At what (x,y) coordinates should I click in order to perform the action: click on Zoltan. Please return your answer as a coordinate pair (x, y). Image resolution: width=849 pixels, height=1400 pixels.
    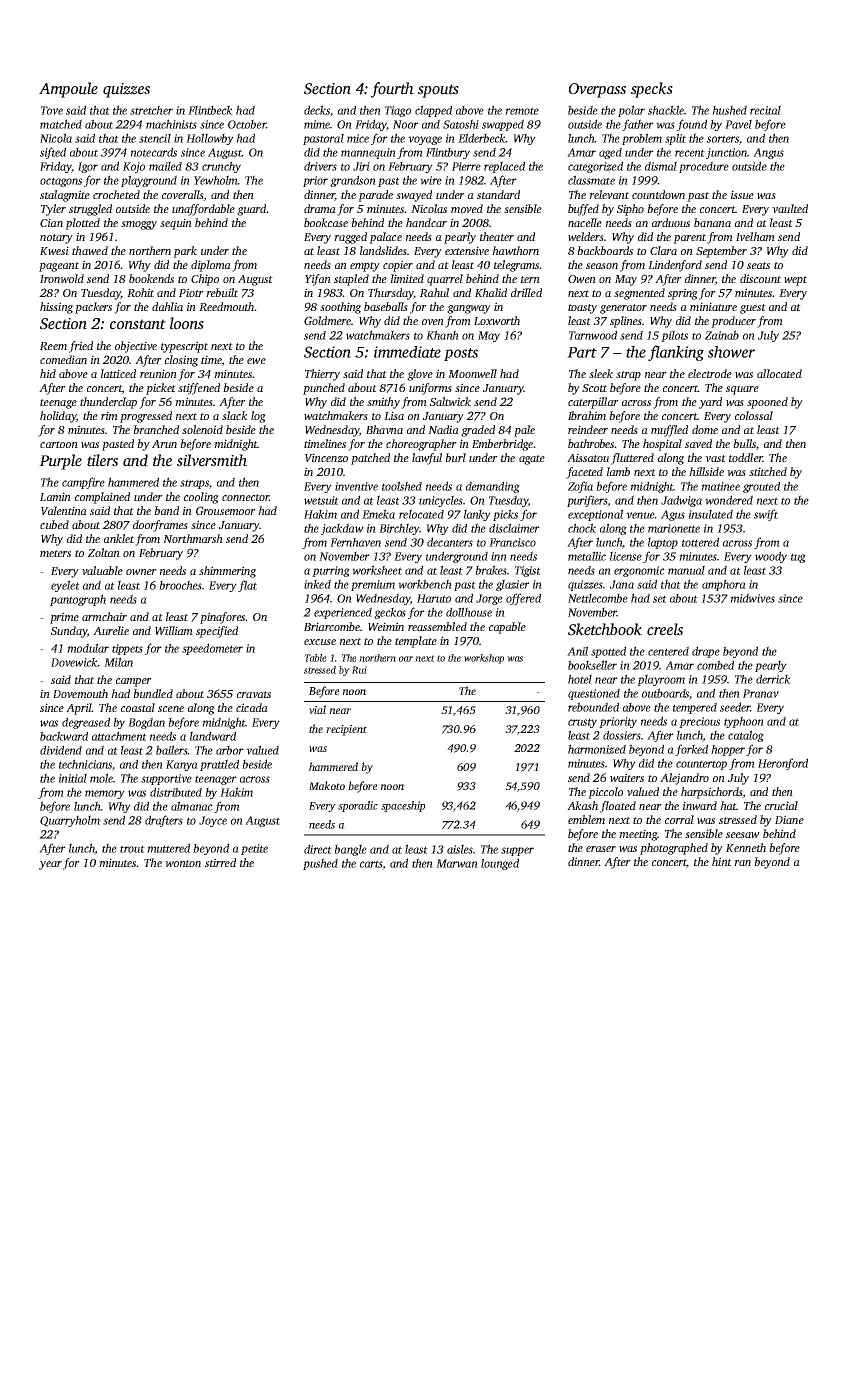
    Looking at the image, I should click on (104, 552).
